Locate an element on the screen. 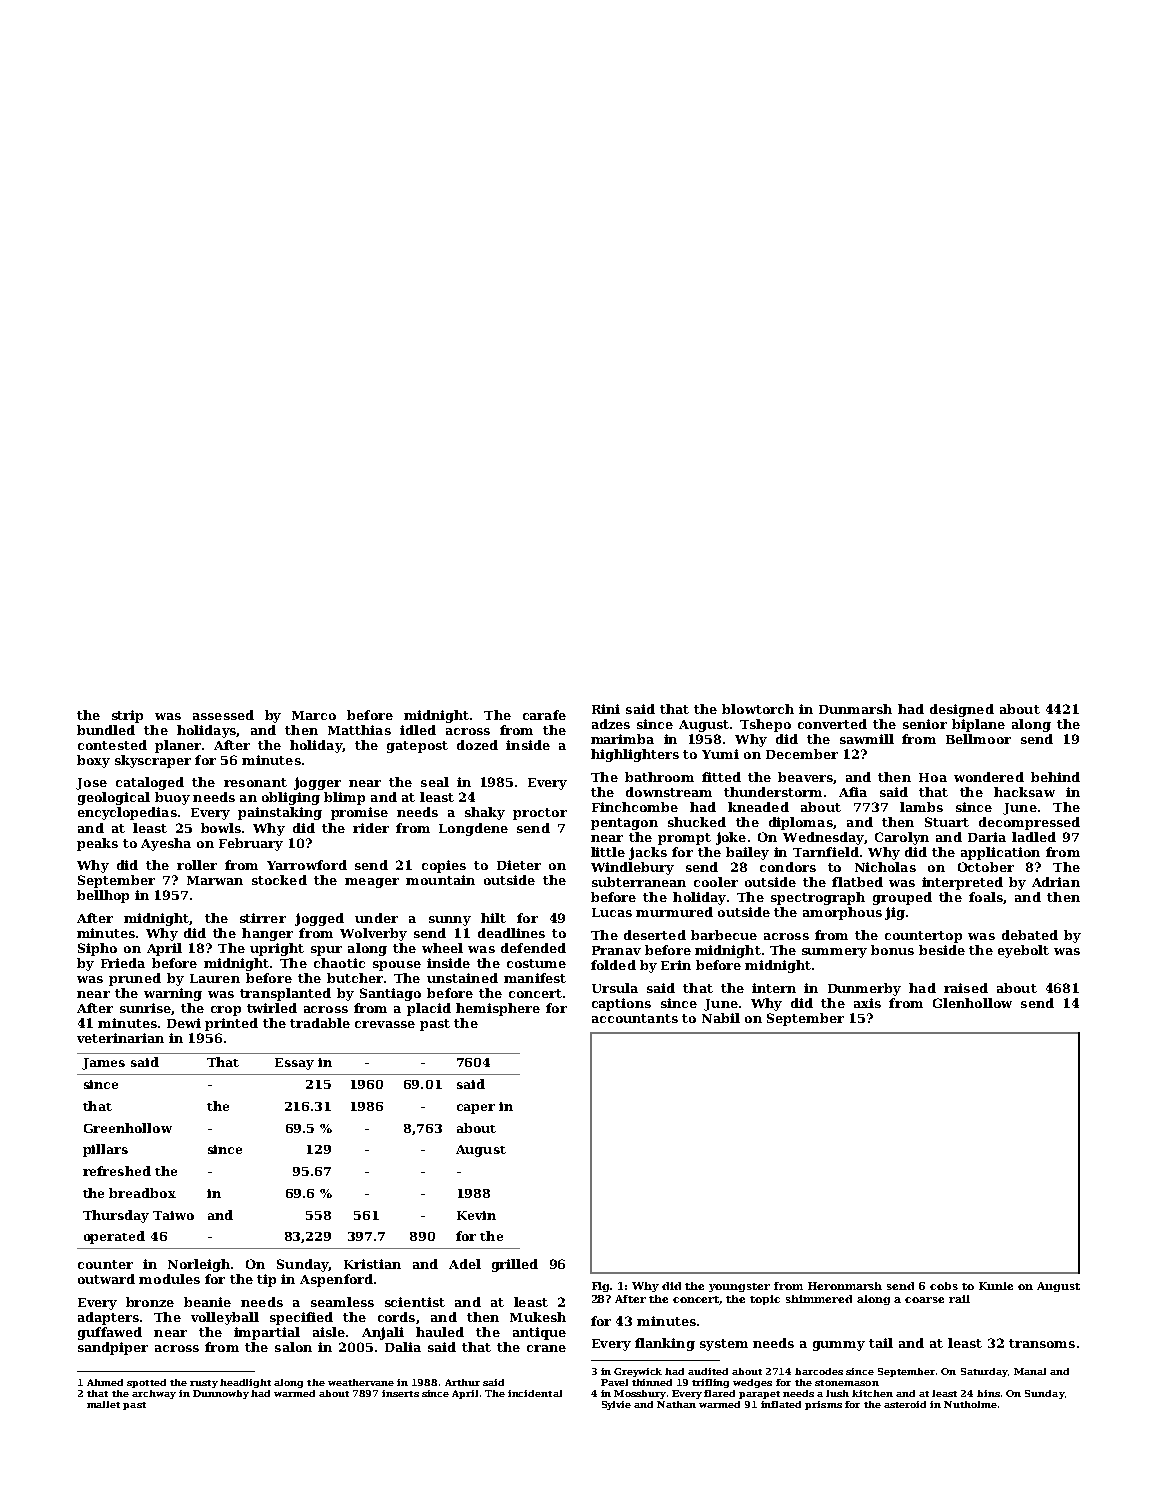 Image resolution: width=1157 pixels, height=1497 pixels. jogger is located at coordinates (317, 783).
